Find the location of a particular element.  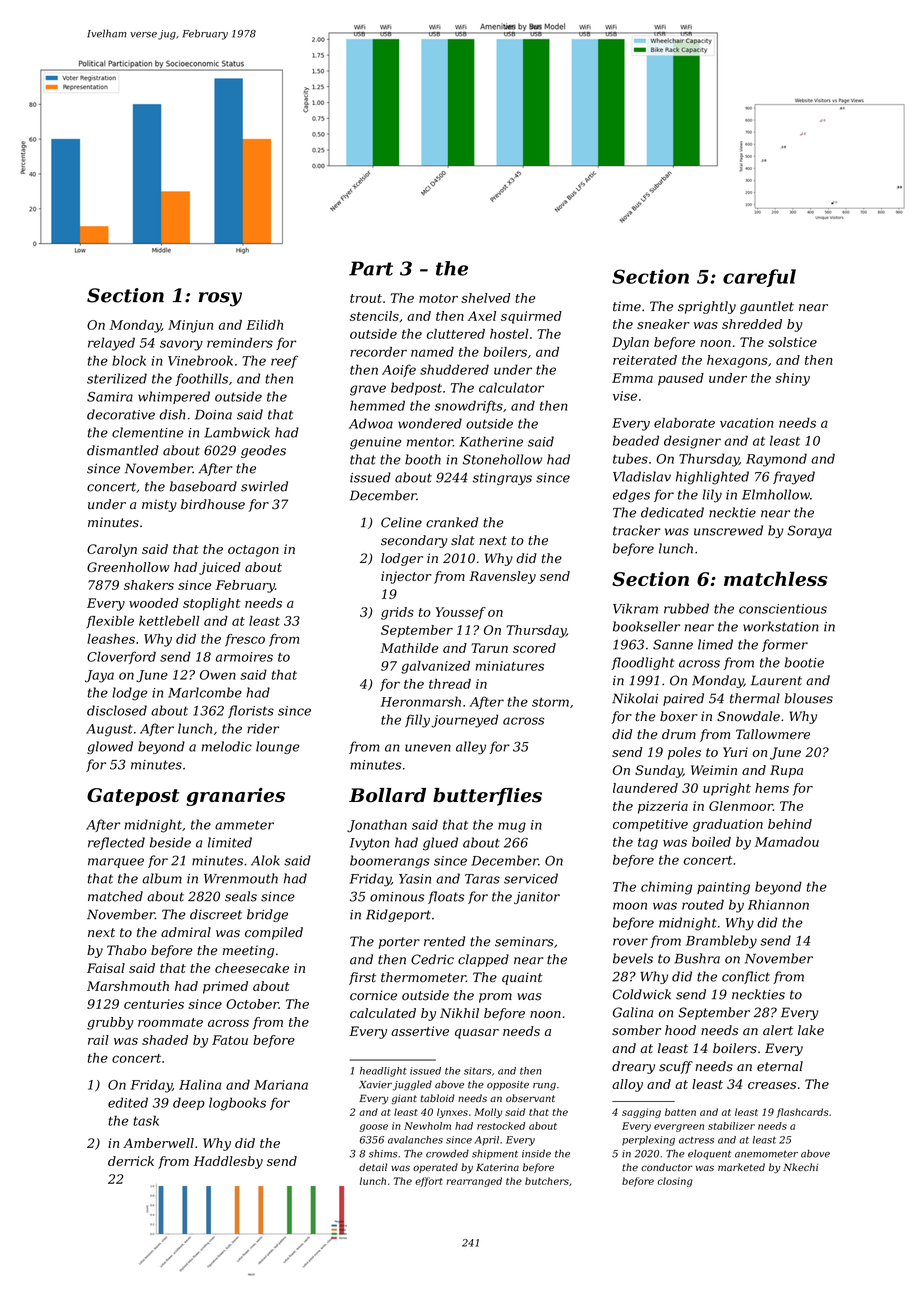

uneven is located at coordinates (428, 748).
